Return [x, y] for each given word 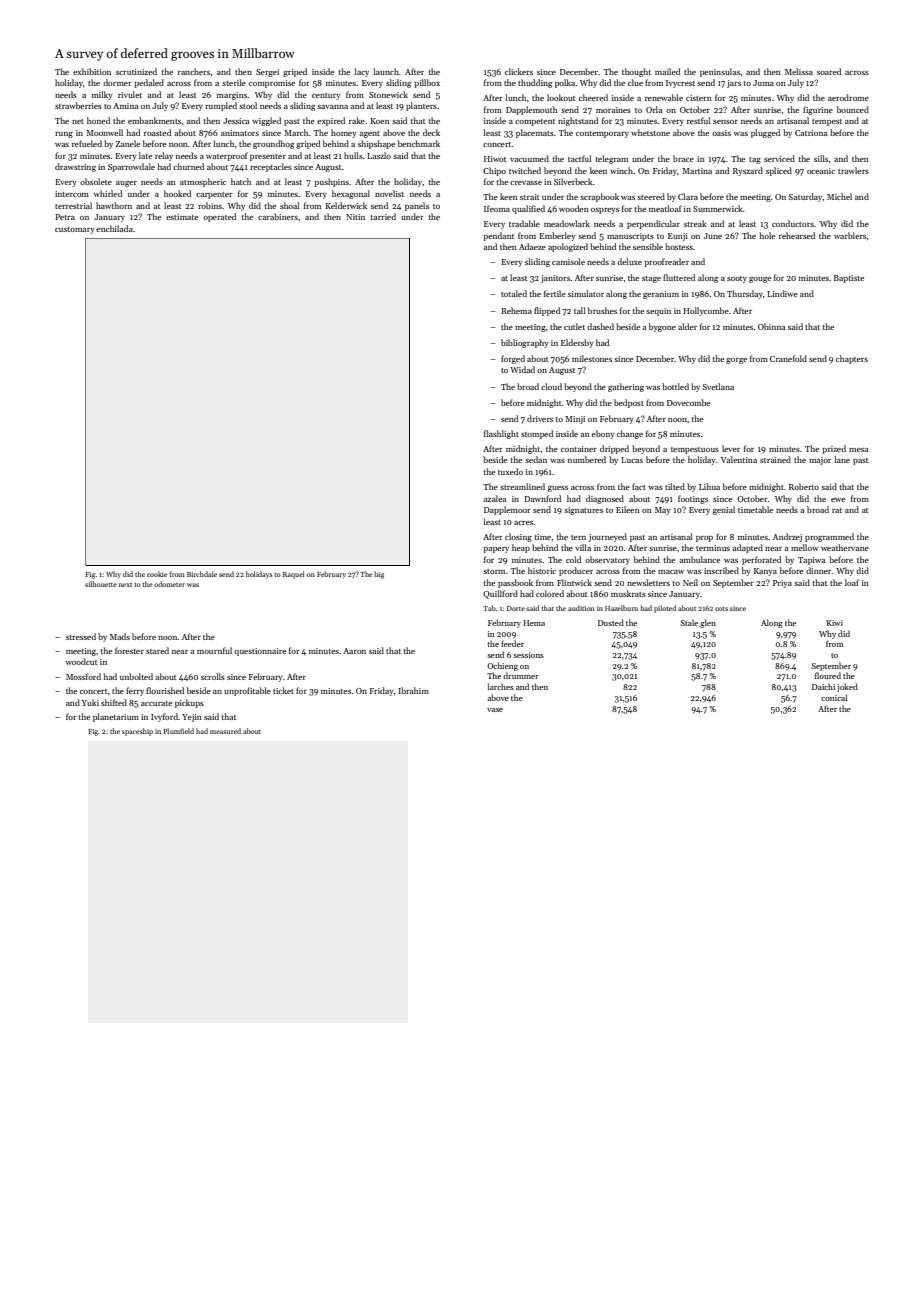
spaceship [137, 732]
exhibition [92, 71]
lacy [361, 72]
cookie [157, 574]
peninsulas [720, 72]
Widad [522, 369]
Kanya [765, 572]
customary [75, 230]
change [630, 434]
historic [542, 570]
